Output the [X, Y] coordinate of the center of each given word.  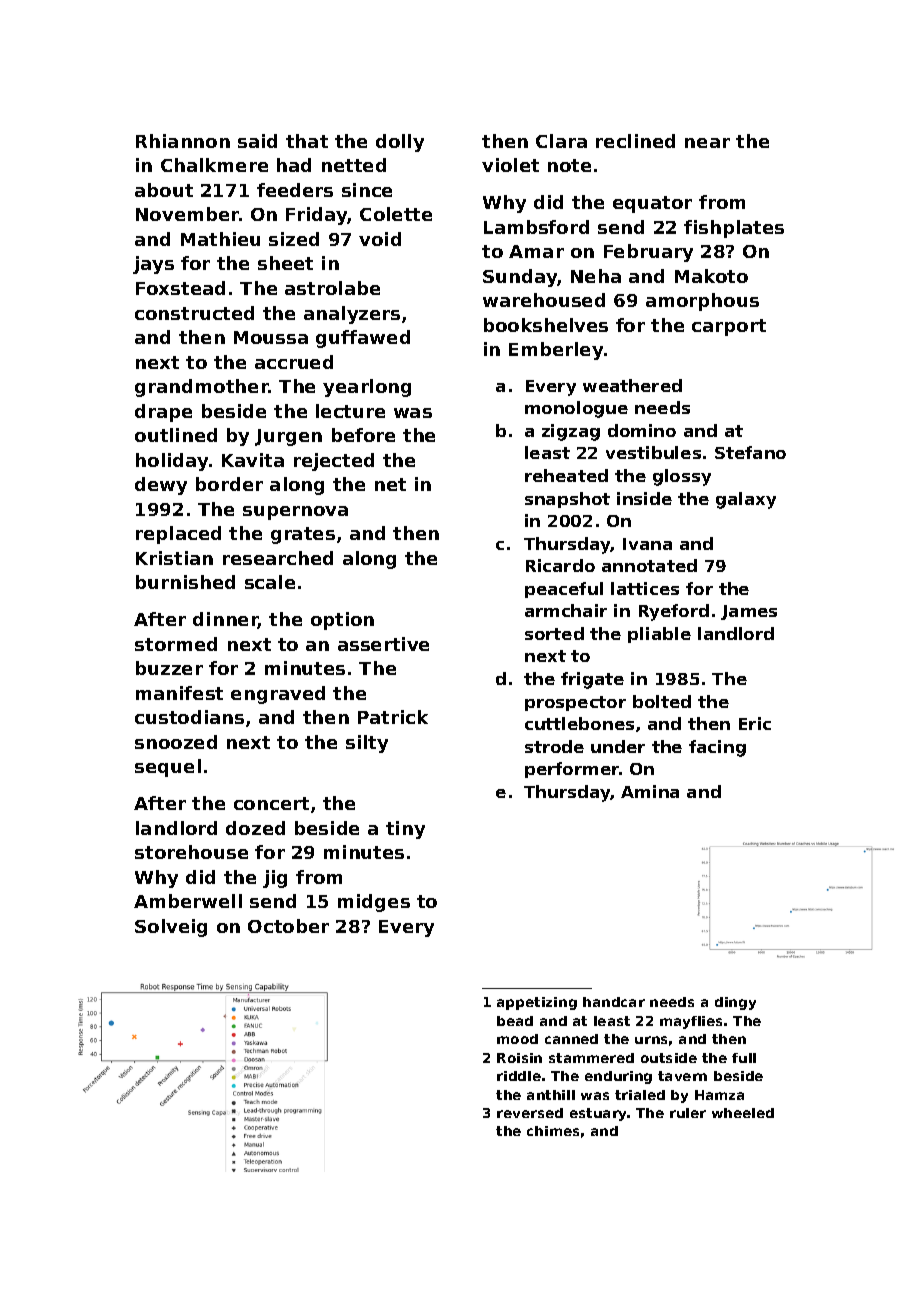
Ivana [647, 544]
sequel [168, 768]
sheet [285, 263]
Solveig [171, 928]
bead [515, 1021]
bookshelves [546, 325]
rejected [334, 462]
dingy [735, 1003]
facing [717, 748]
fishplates [734, 229]
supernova [295, 513]
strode [554, 746]
